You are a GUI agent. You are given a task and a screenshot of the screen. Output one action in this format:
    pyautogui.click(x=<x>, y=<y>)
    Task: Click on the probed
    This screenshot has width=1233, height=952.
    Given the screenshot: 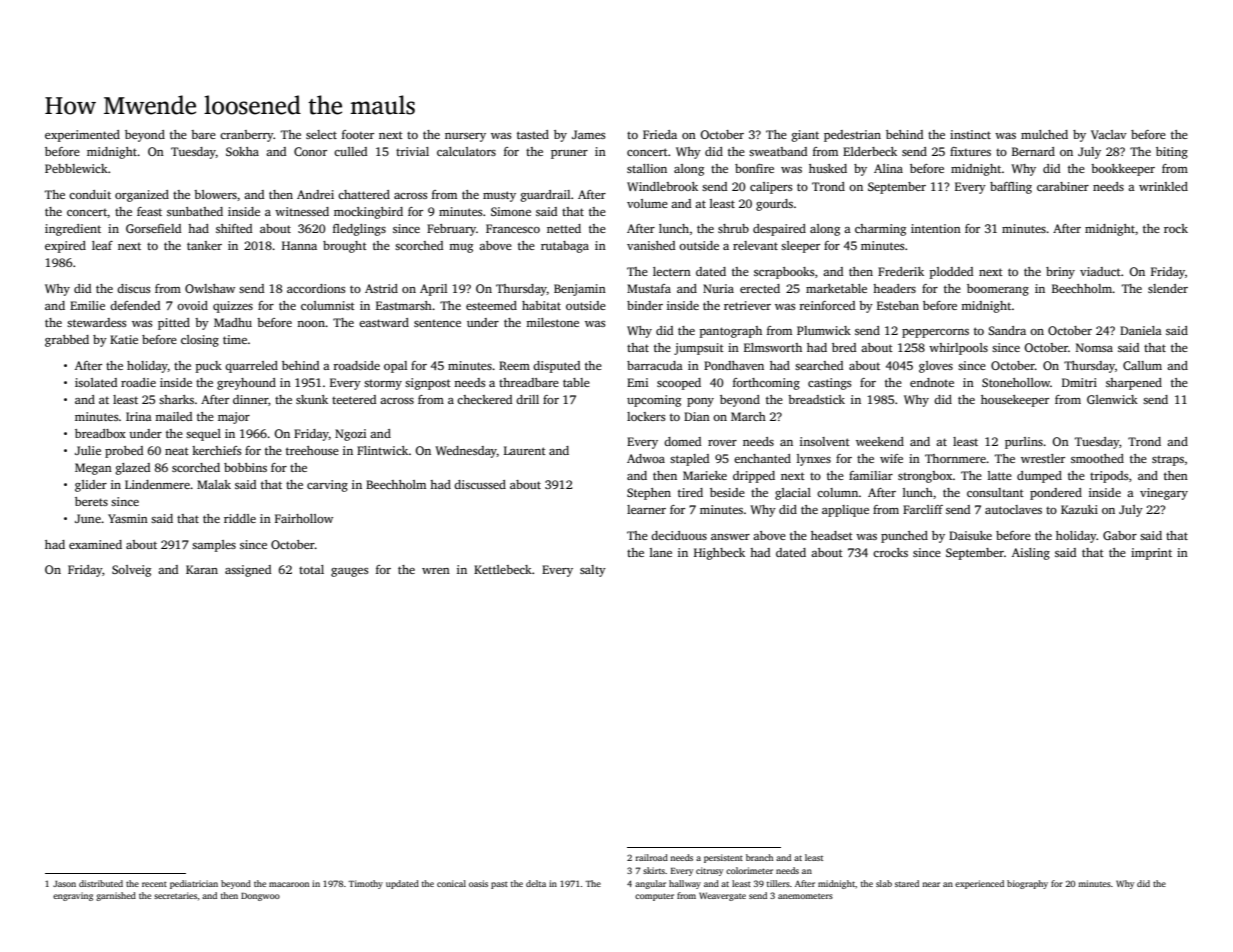 What is the action you would take?
    pyautogui.click(x=124, y=452)
